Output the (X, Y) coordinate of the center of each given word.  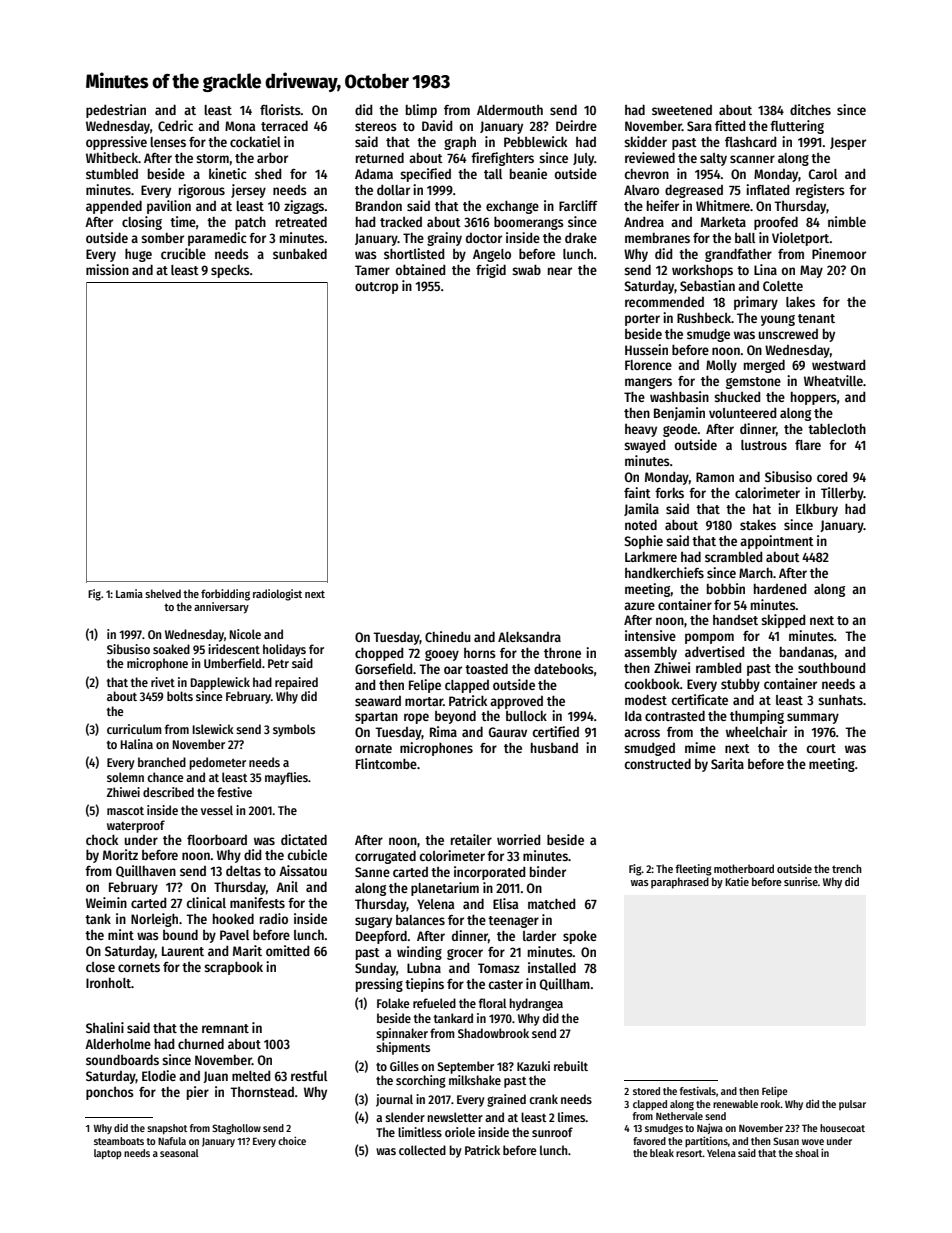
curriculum (134, 729)
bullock (526, 716)
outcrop (376, 288)
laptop (108, 1154)
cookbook (652, 684)
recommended (664, 302)
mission (107, 269)
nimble (847, 221)
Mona (240, 126)
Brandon (379, 206)
